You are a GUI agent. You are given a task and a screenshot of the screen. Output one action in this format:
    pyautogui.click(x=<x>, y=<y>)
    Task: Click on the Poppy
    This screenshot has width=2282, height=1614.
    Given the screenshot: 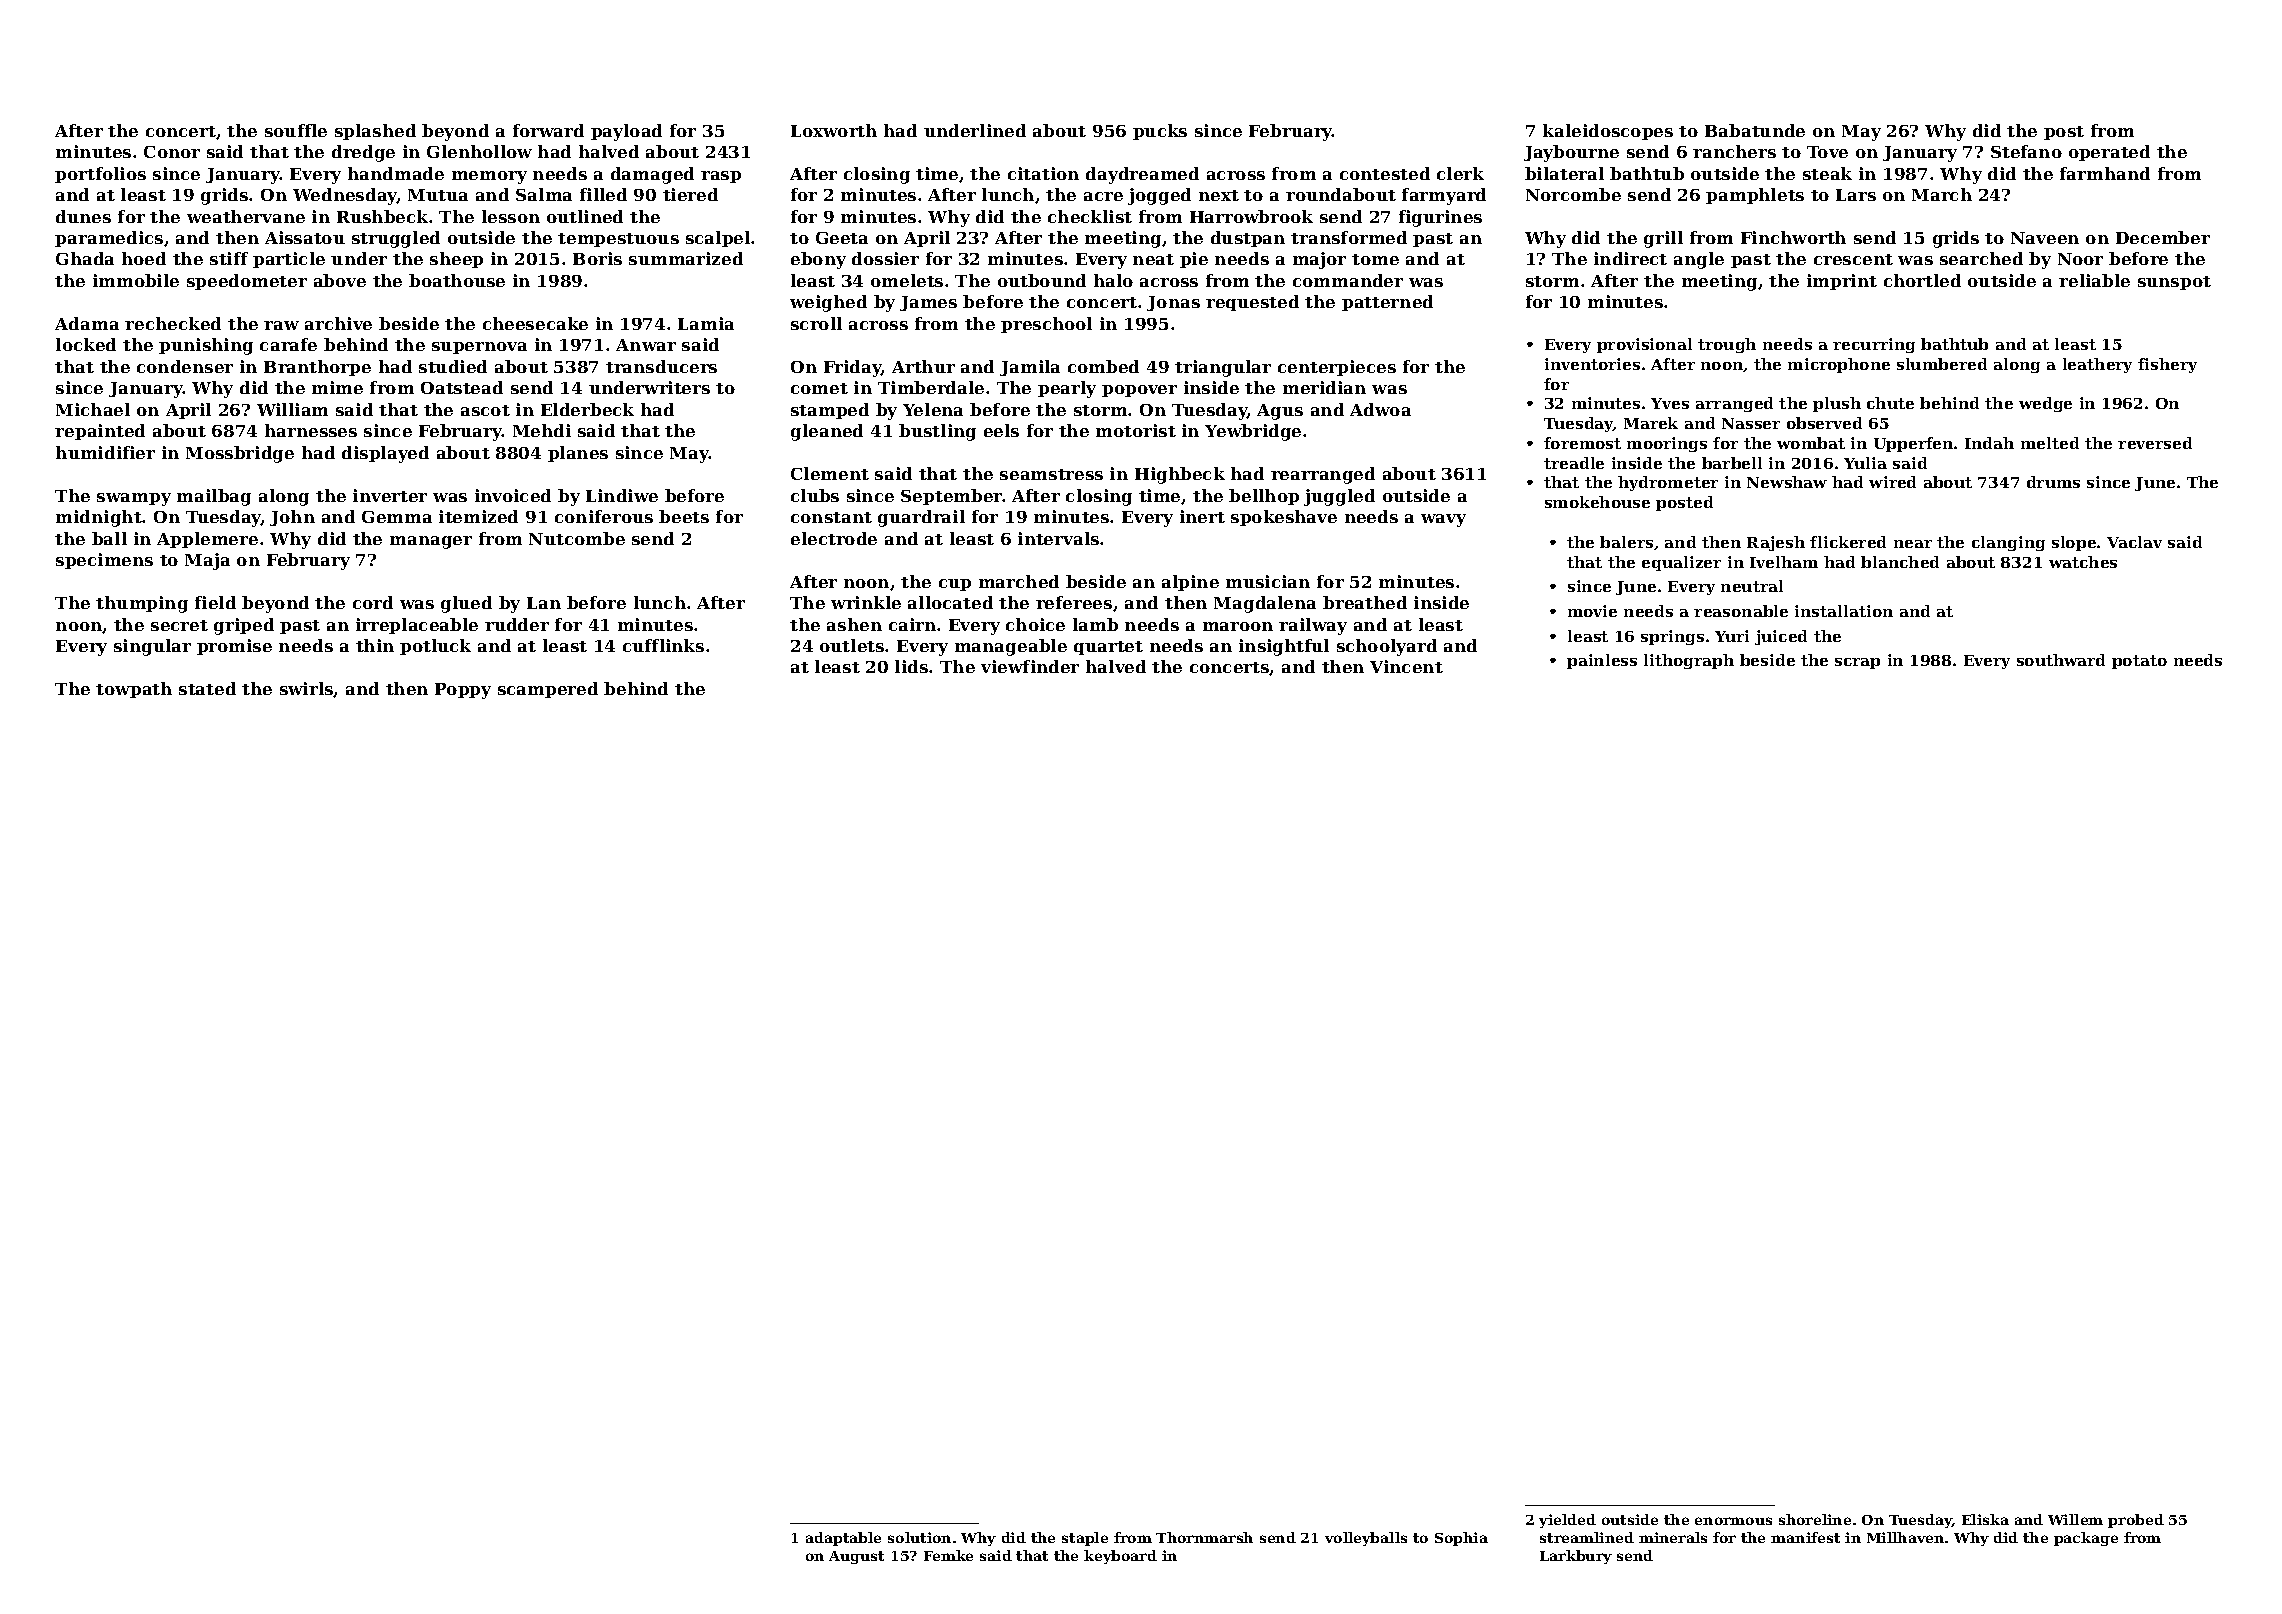 What is the action you would take?
    pyautogui.click(x=463, y=691)
